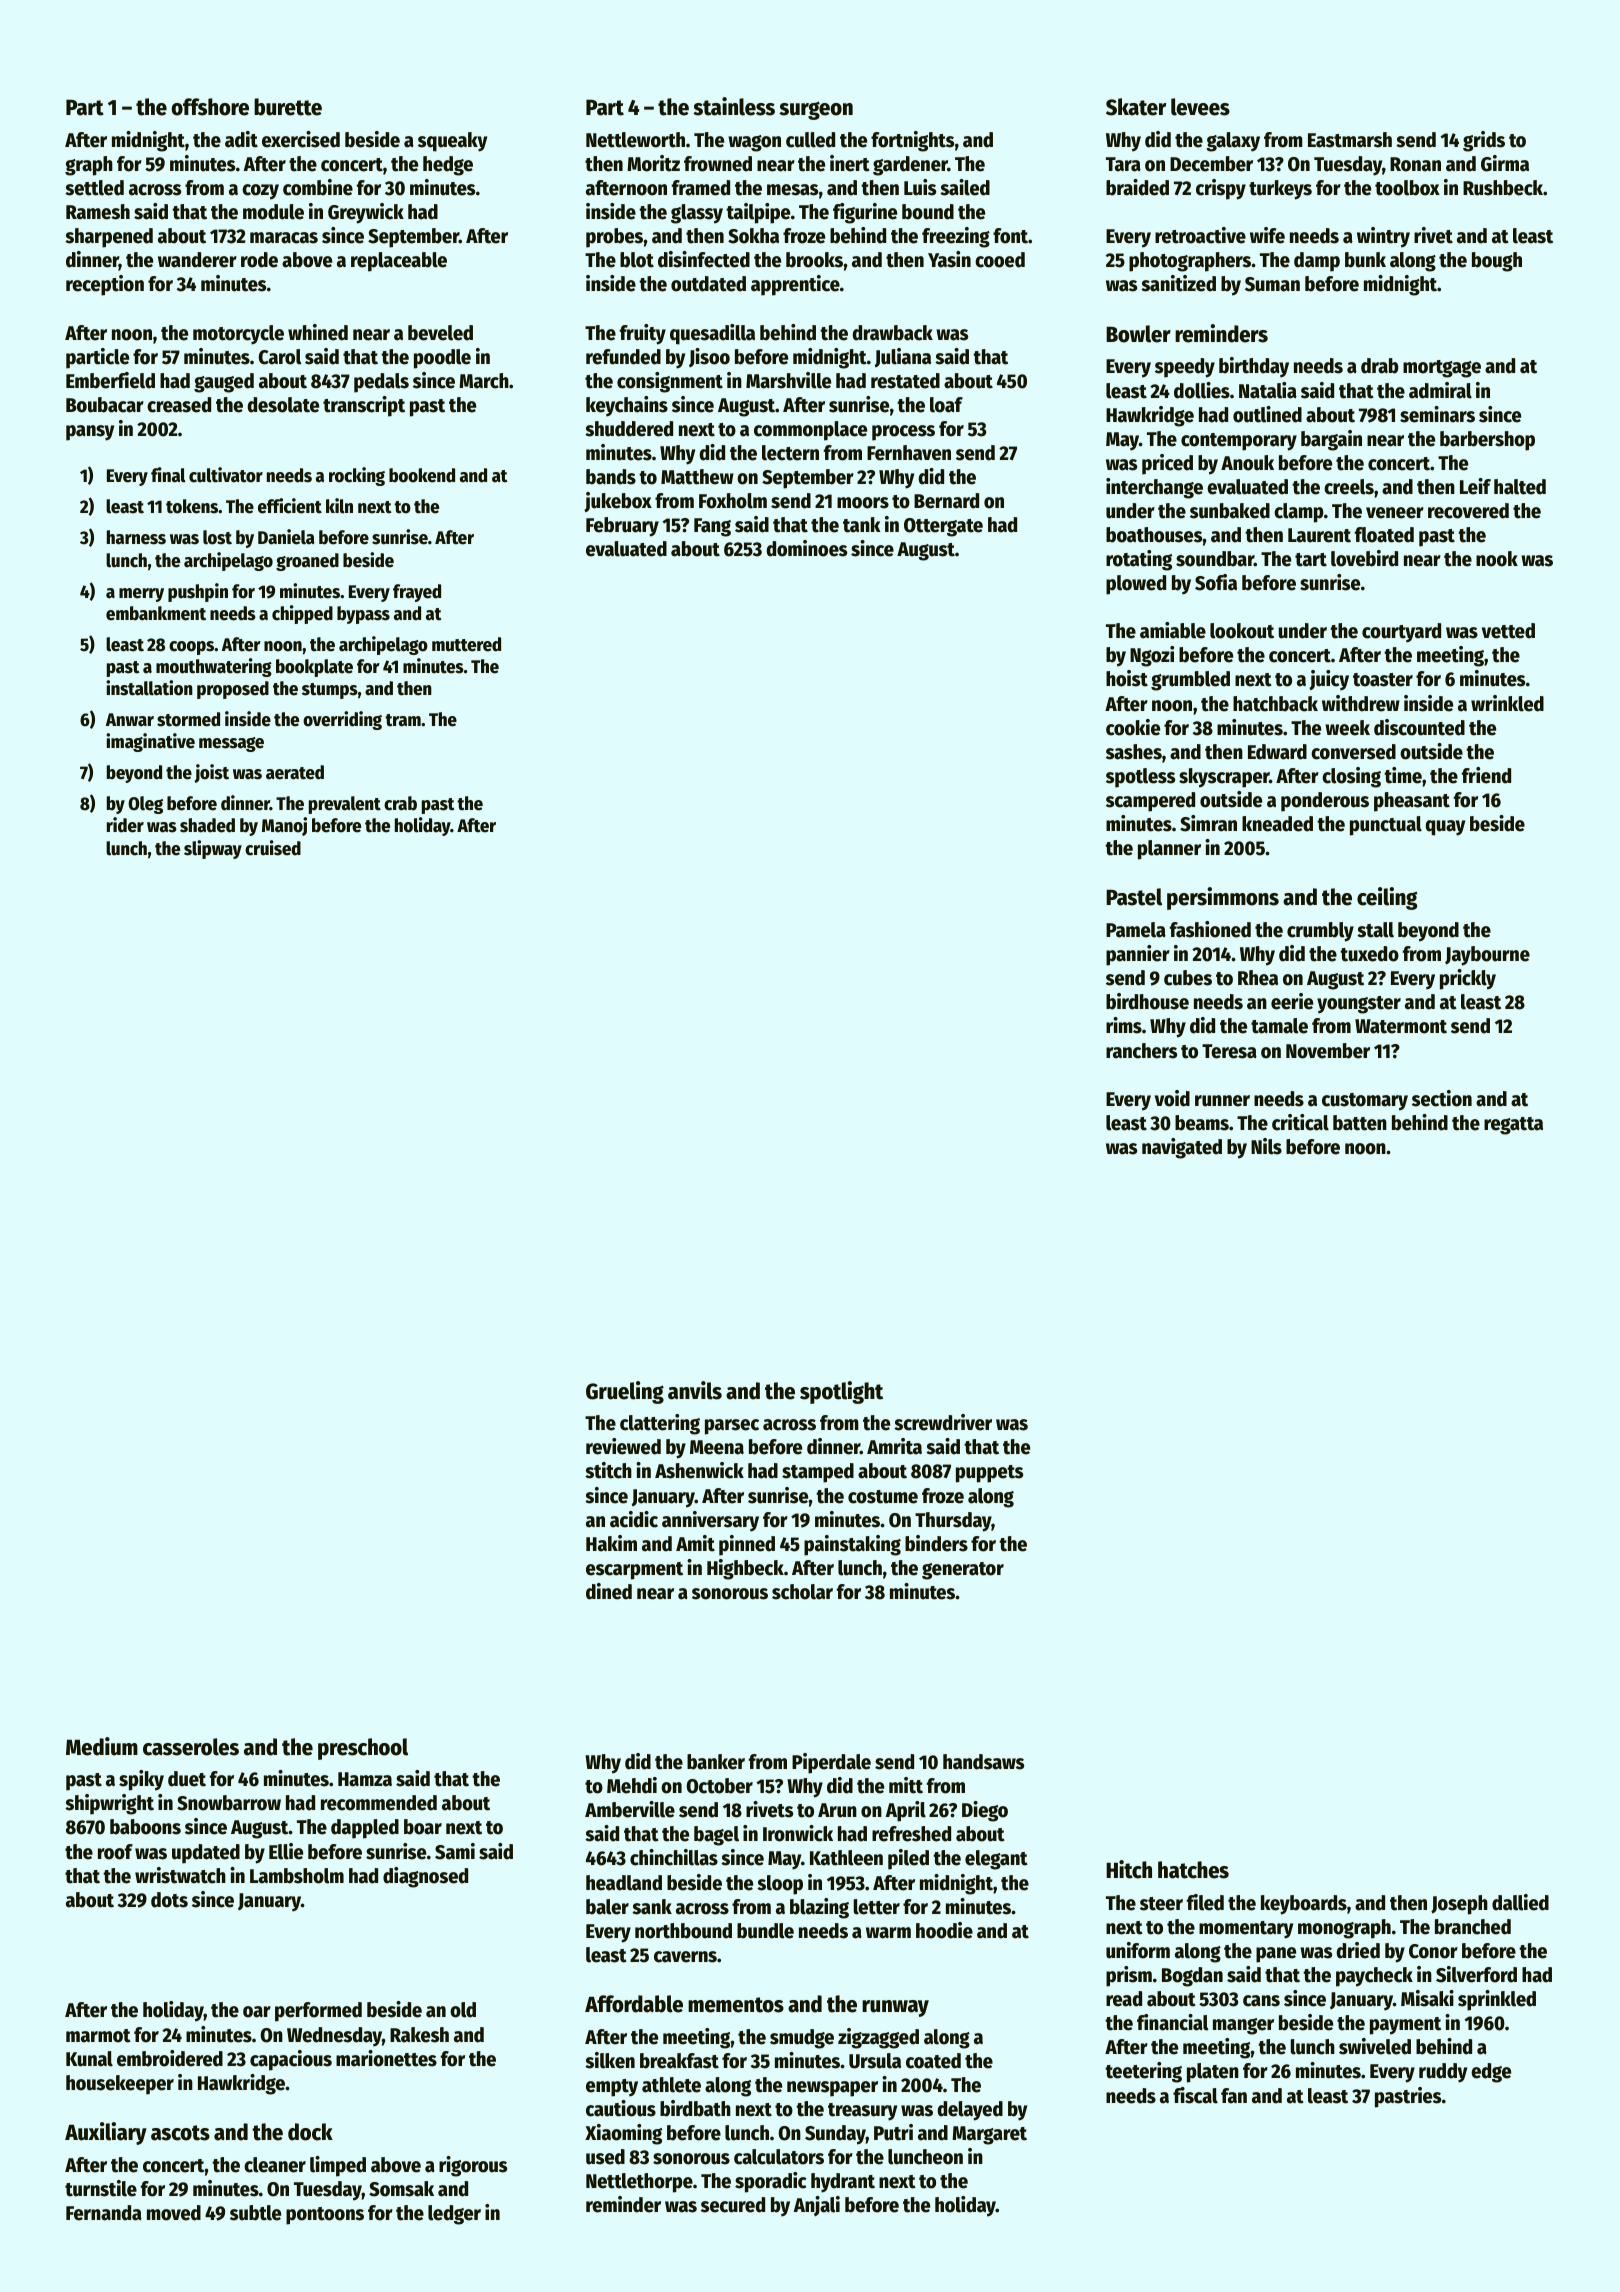  I want to click on Putri, so click(893, 2132).
